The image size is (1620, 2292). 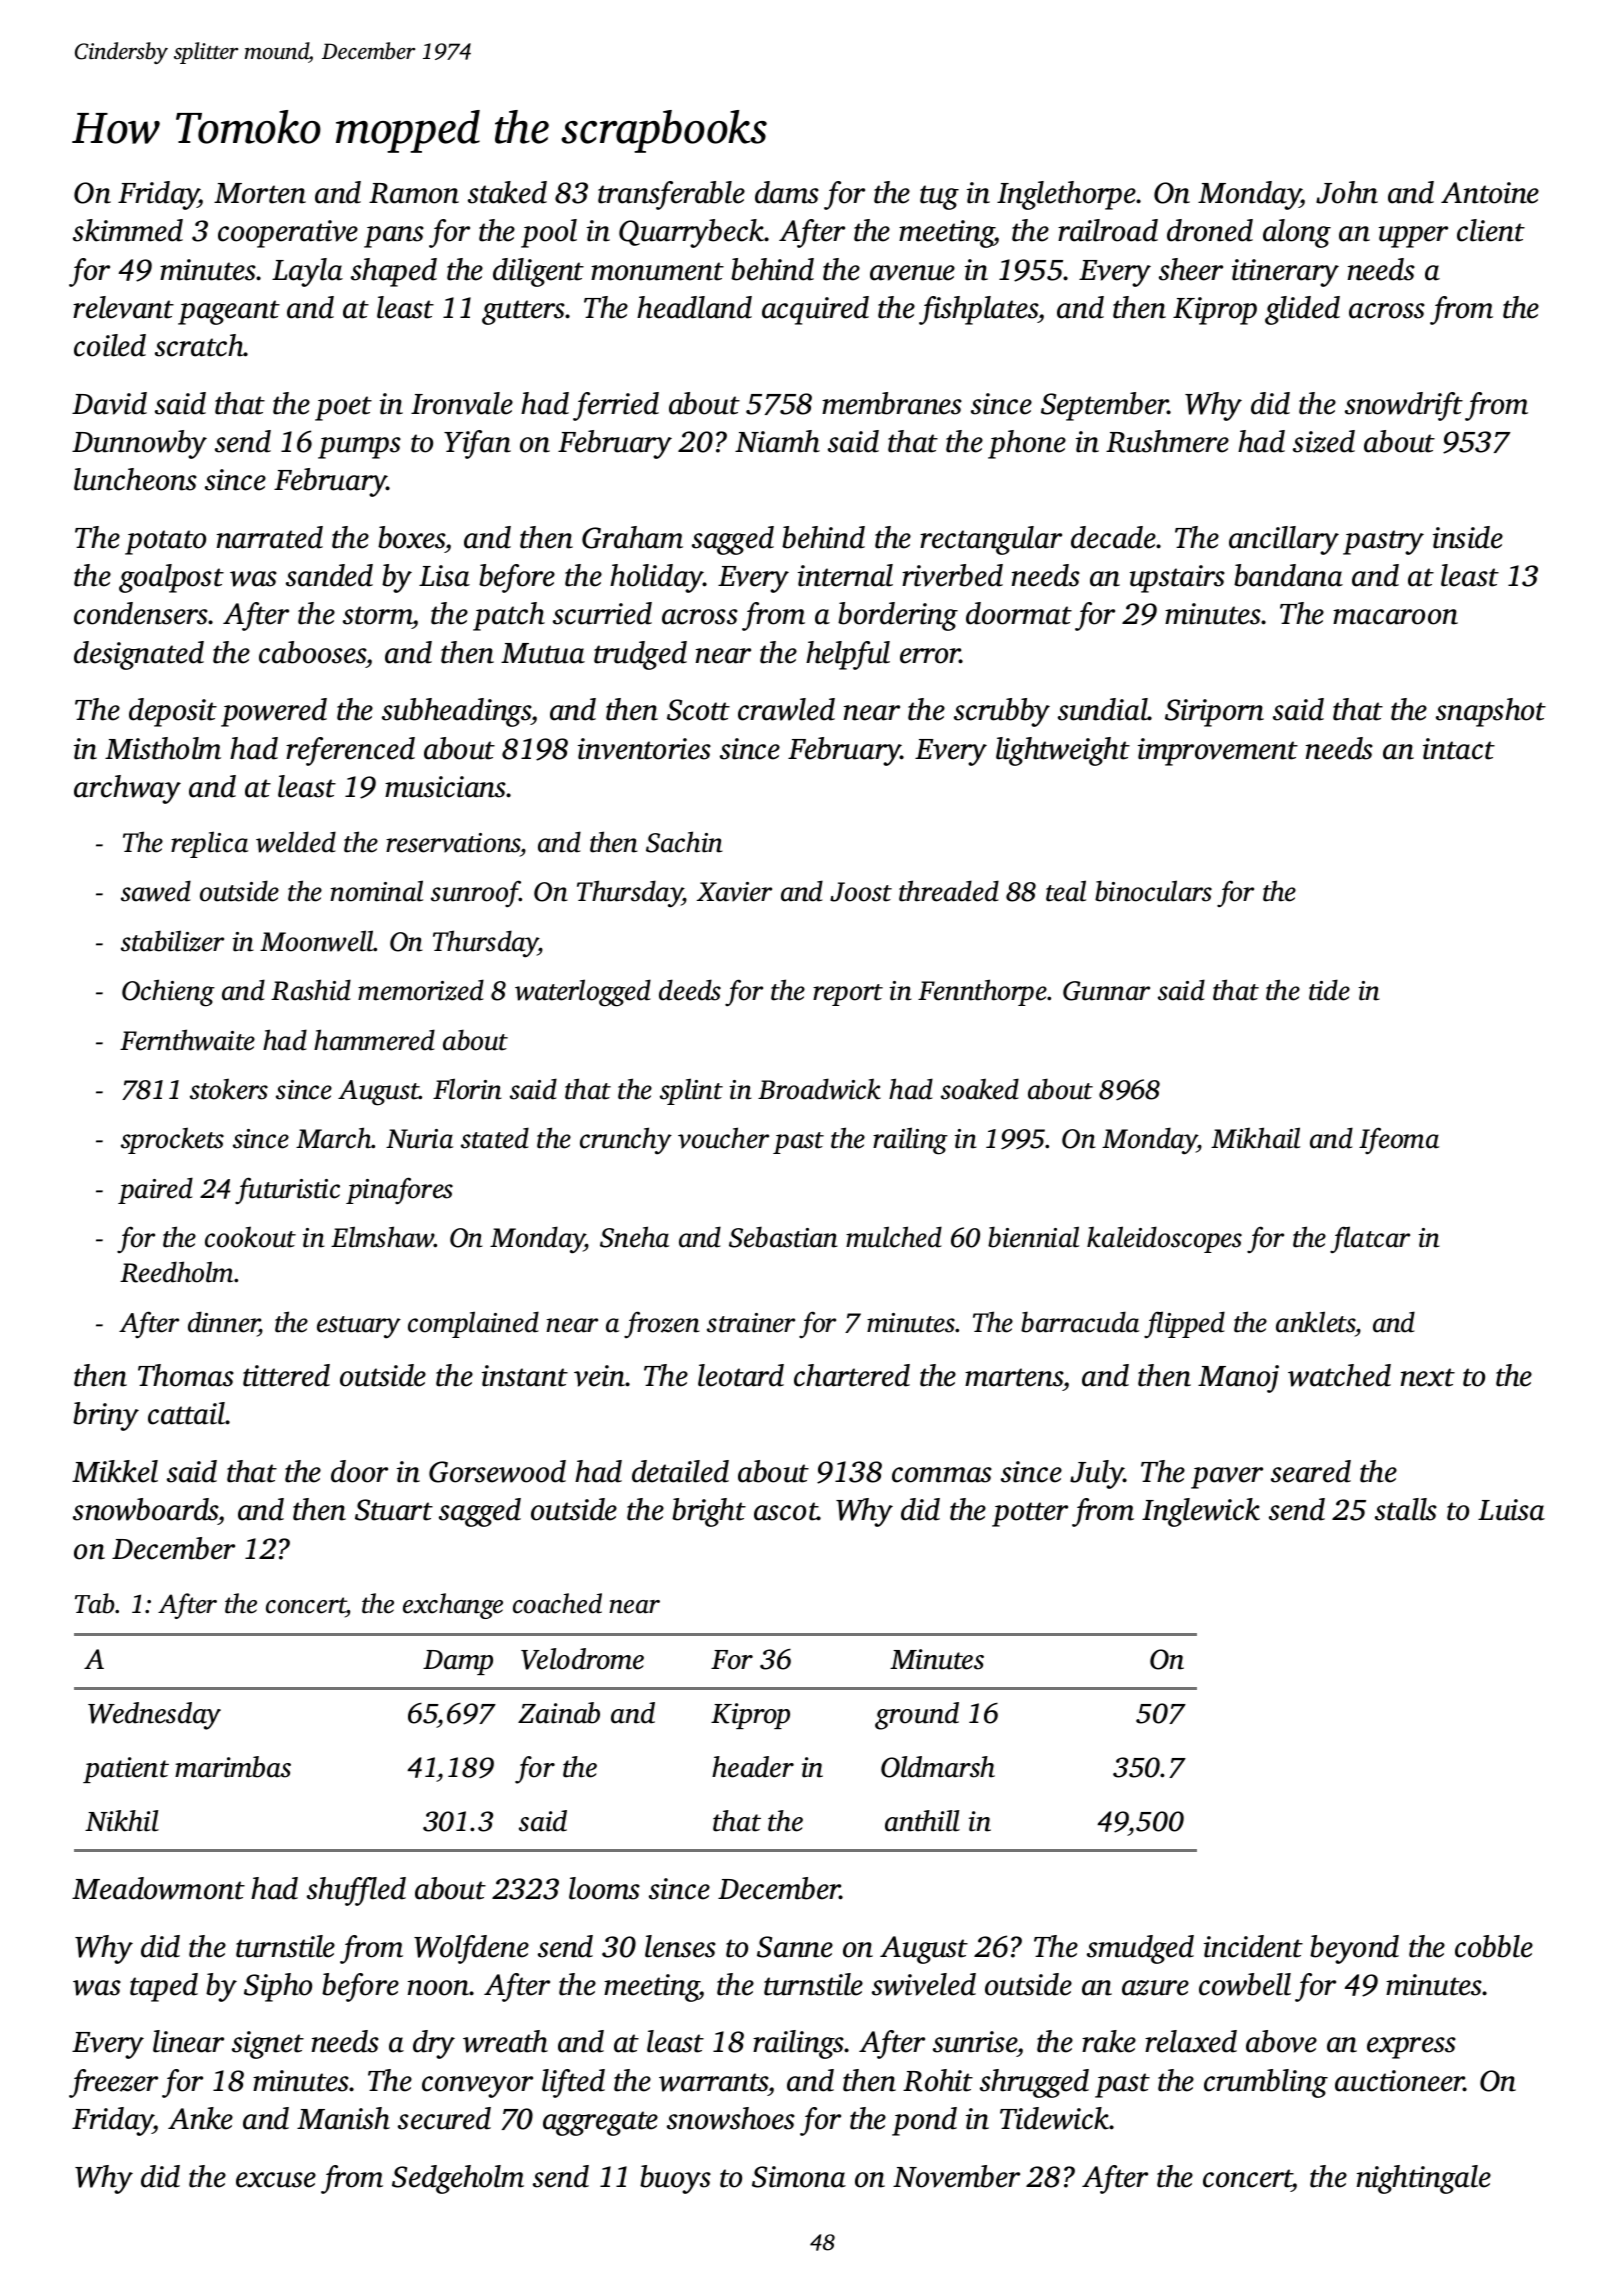 I want to click on Anke, so click(x=200, y=2118).
